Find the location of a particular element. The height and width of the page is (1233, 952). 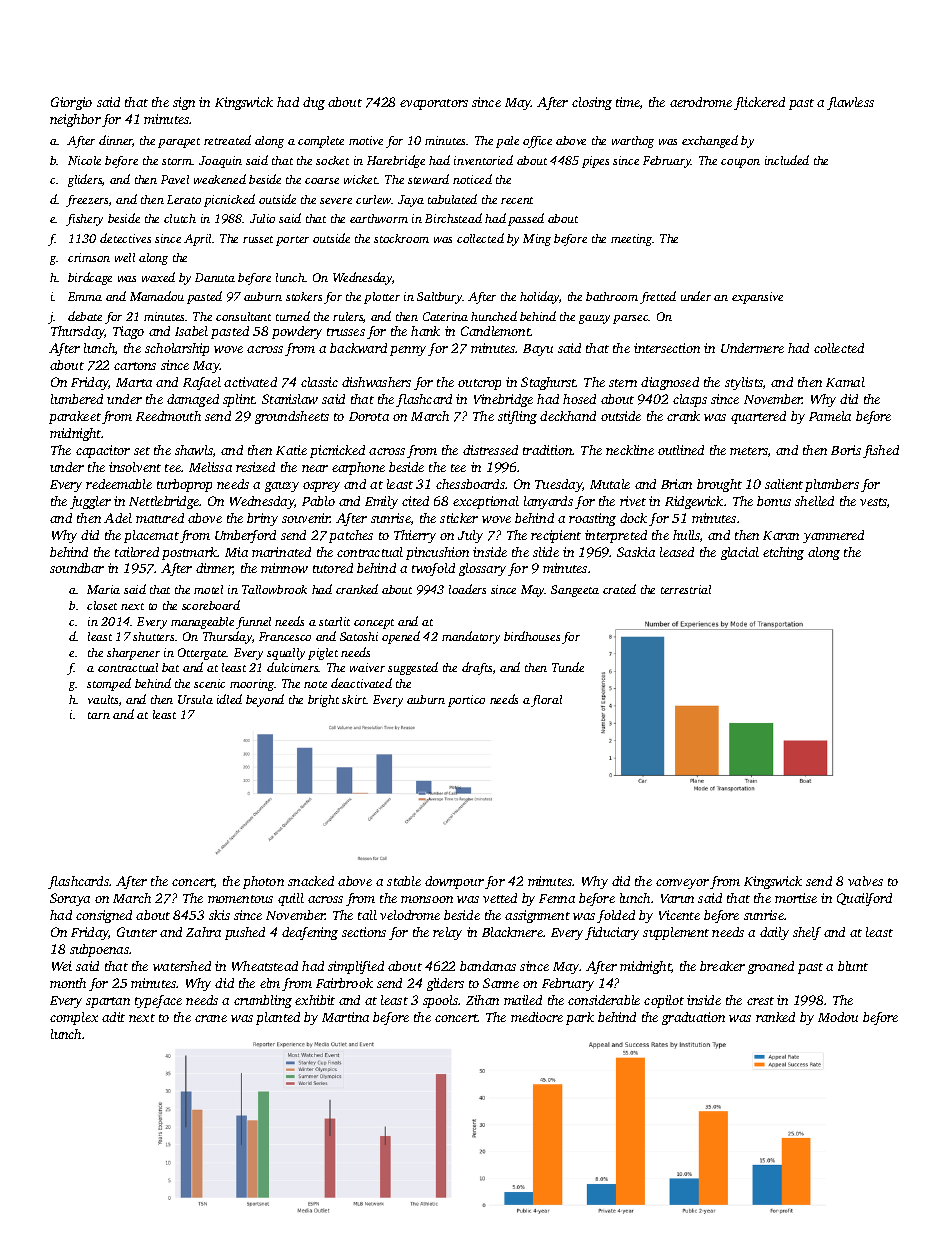

spools is located at coordinates (440, 1001).
